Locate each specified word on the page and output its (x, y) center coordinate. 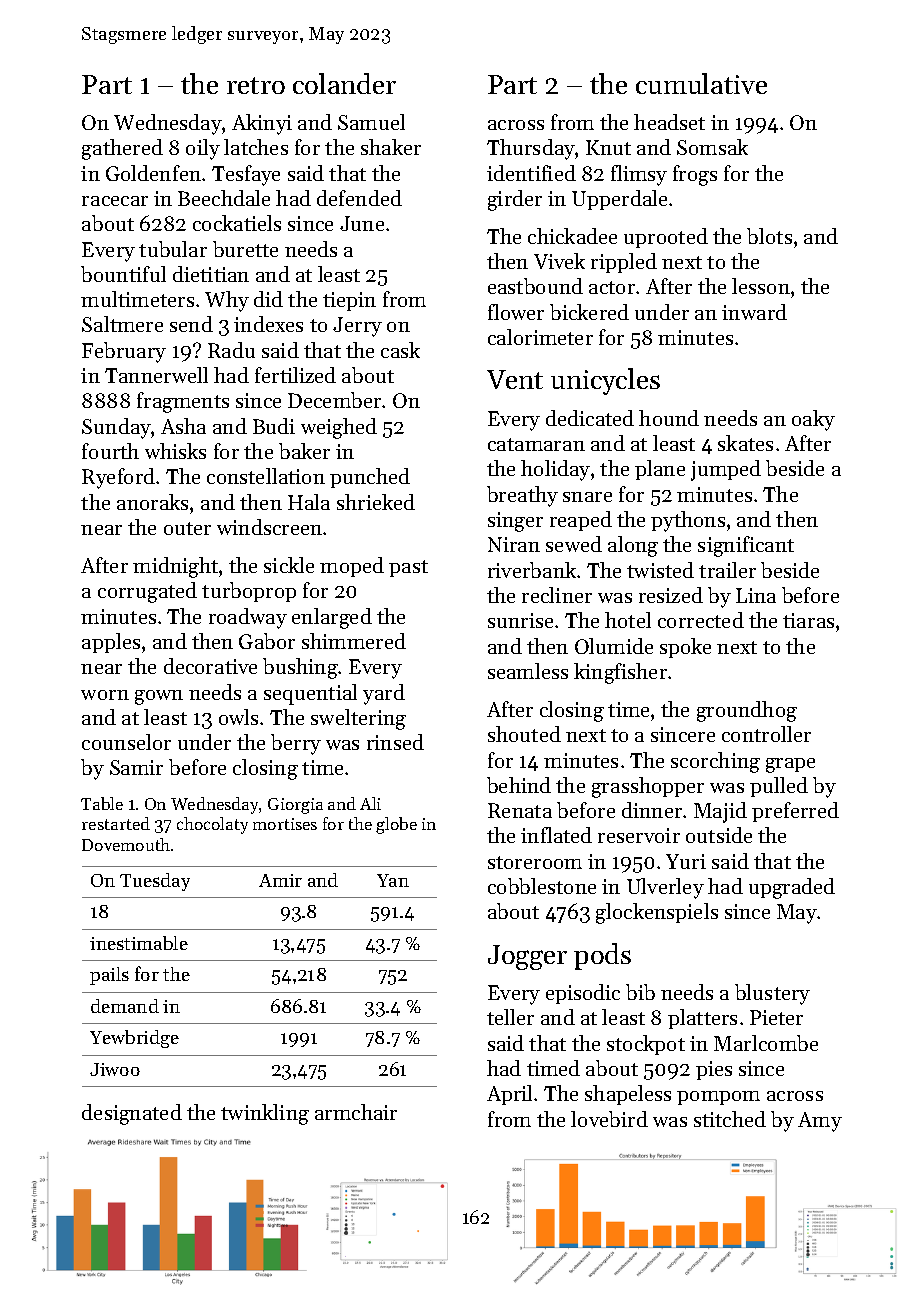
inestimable (139, 943)
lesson (761, 286)
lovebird (609, 1119)
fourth (110, 451)
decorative (210, 666)
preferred (795, 812)
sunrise (520, 620)
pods (602, 956)
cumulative (701, 83)
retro (256, 85)
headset (669, 122)
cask (400, 350)
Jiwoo (115, 1069)
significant (746, 546)
